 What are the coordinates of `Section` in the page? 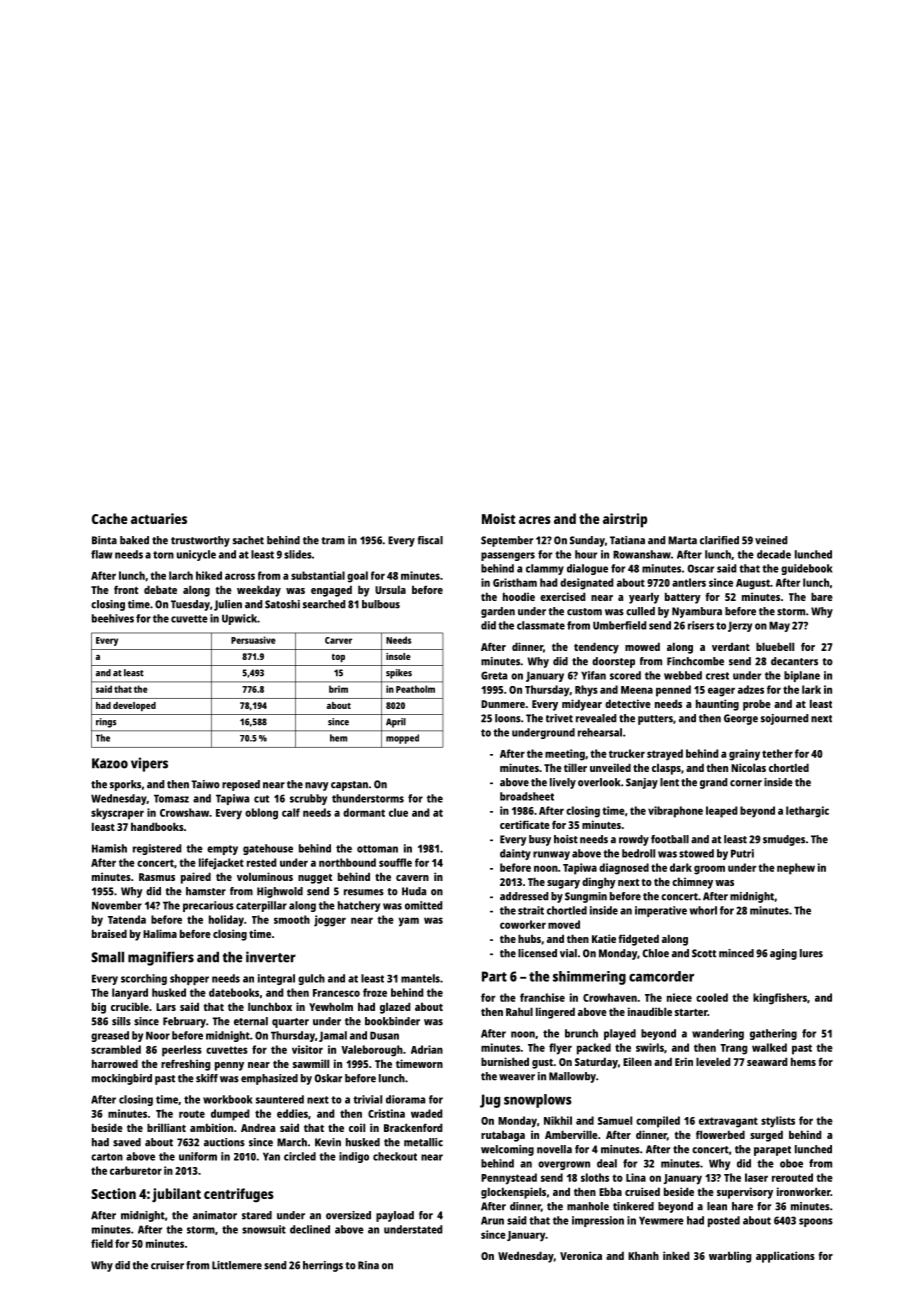 It's located at (113, 1193).
